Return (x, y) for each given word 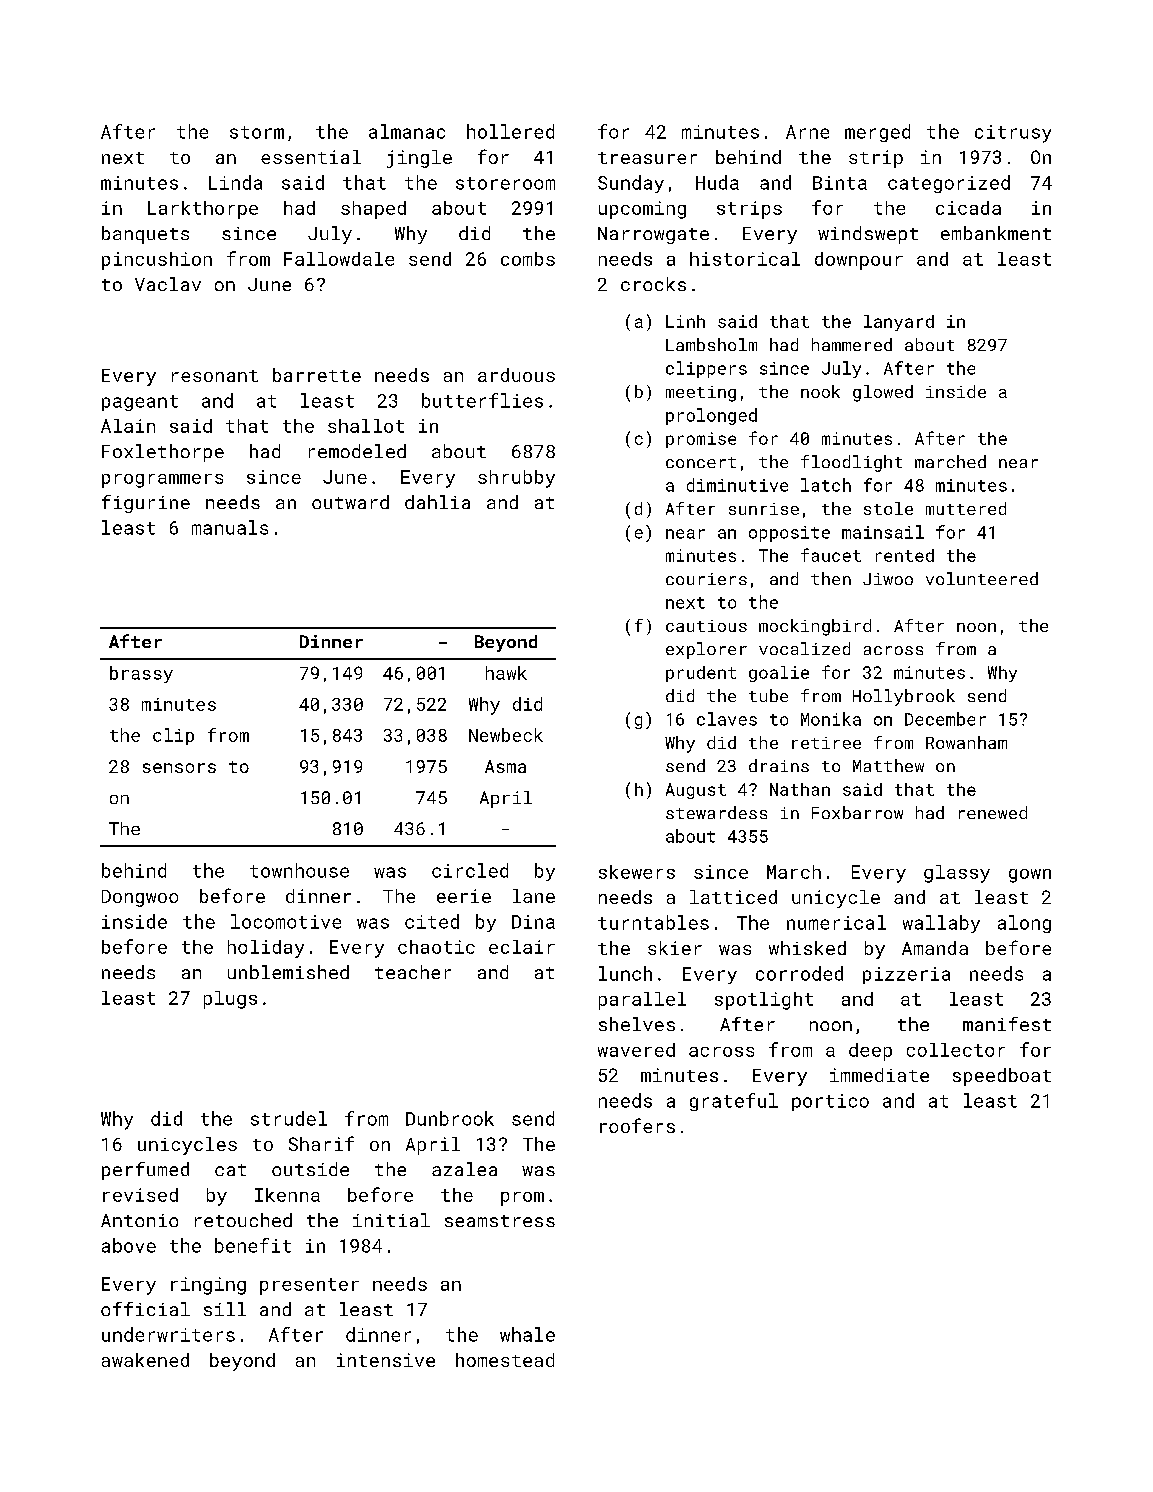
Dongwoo (140, 898)
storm (257, 132)
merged (877, 133)
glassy (957, 874)
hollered (510, 131)
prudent (701, 674)
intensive (386, 1360)
